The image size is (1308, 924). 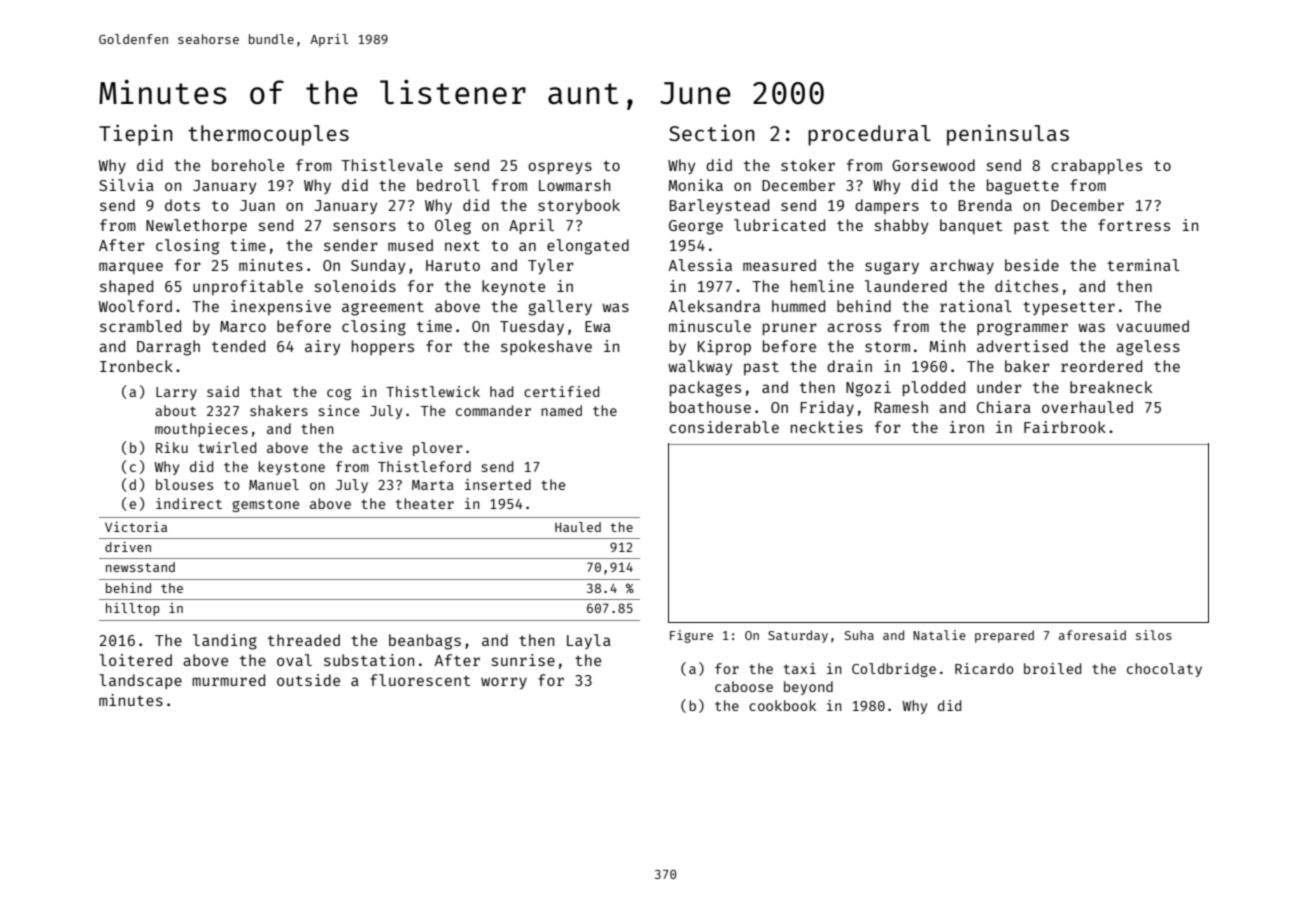 I want to click on fortress, so click(x=1134, y=225).
